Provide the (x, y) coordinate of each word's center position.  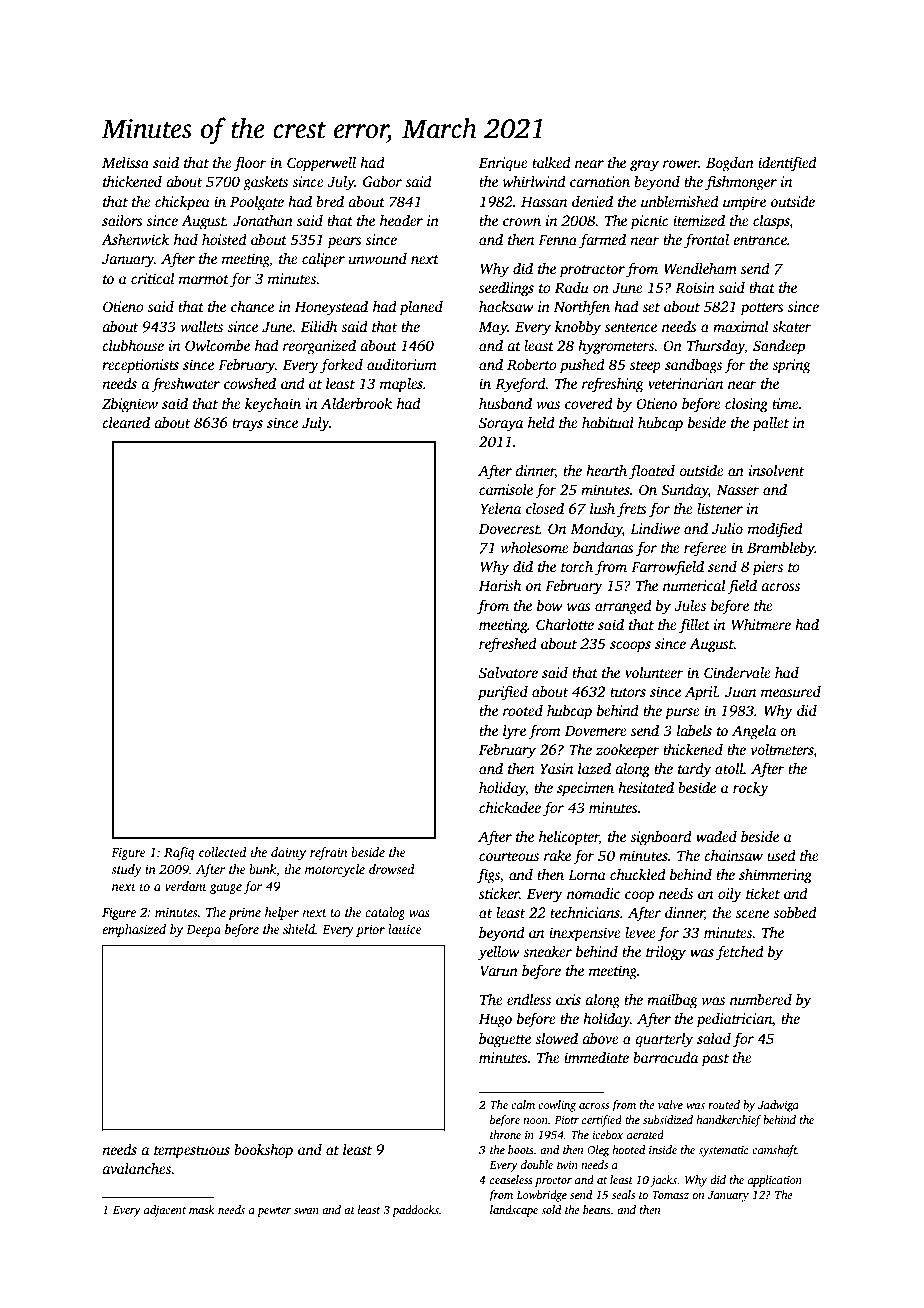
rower (681, 164)
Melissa (125, 162)
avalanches (136, 1168)
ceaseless (511, 1179)
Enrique (503, 164)
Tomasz (670, 1195)
